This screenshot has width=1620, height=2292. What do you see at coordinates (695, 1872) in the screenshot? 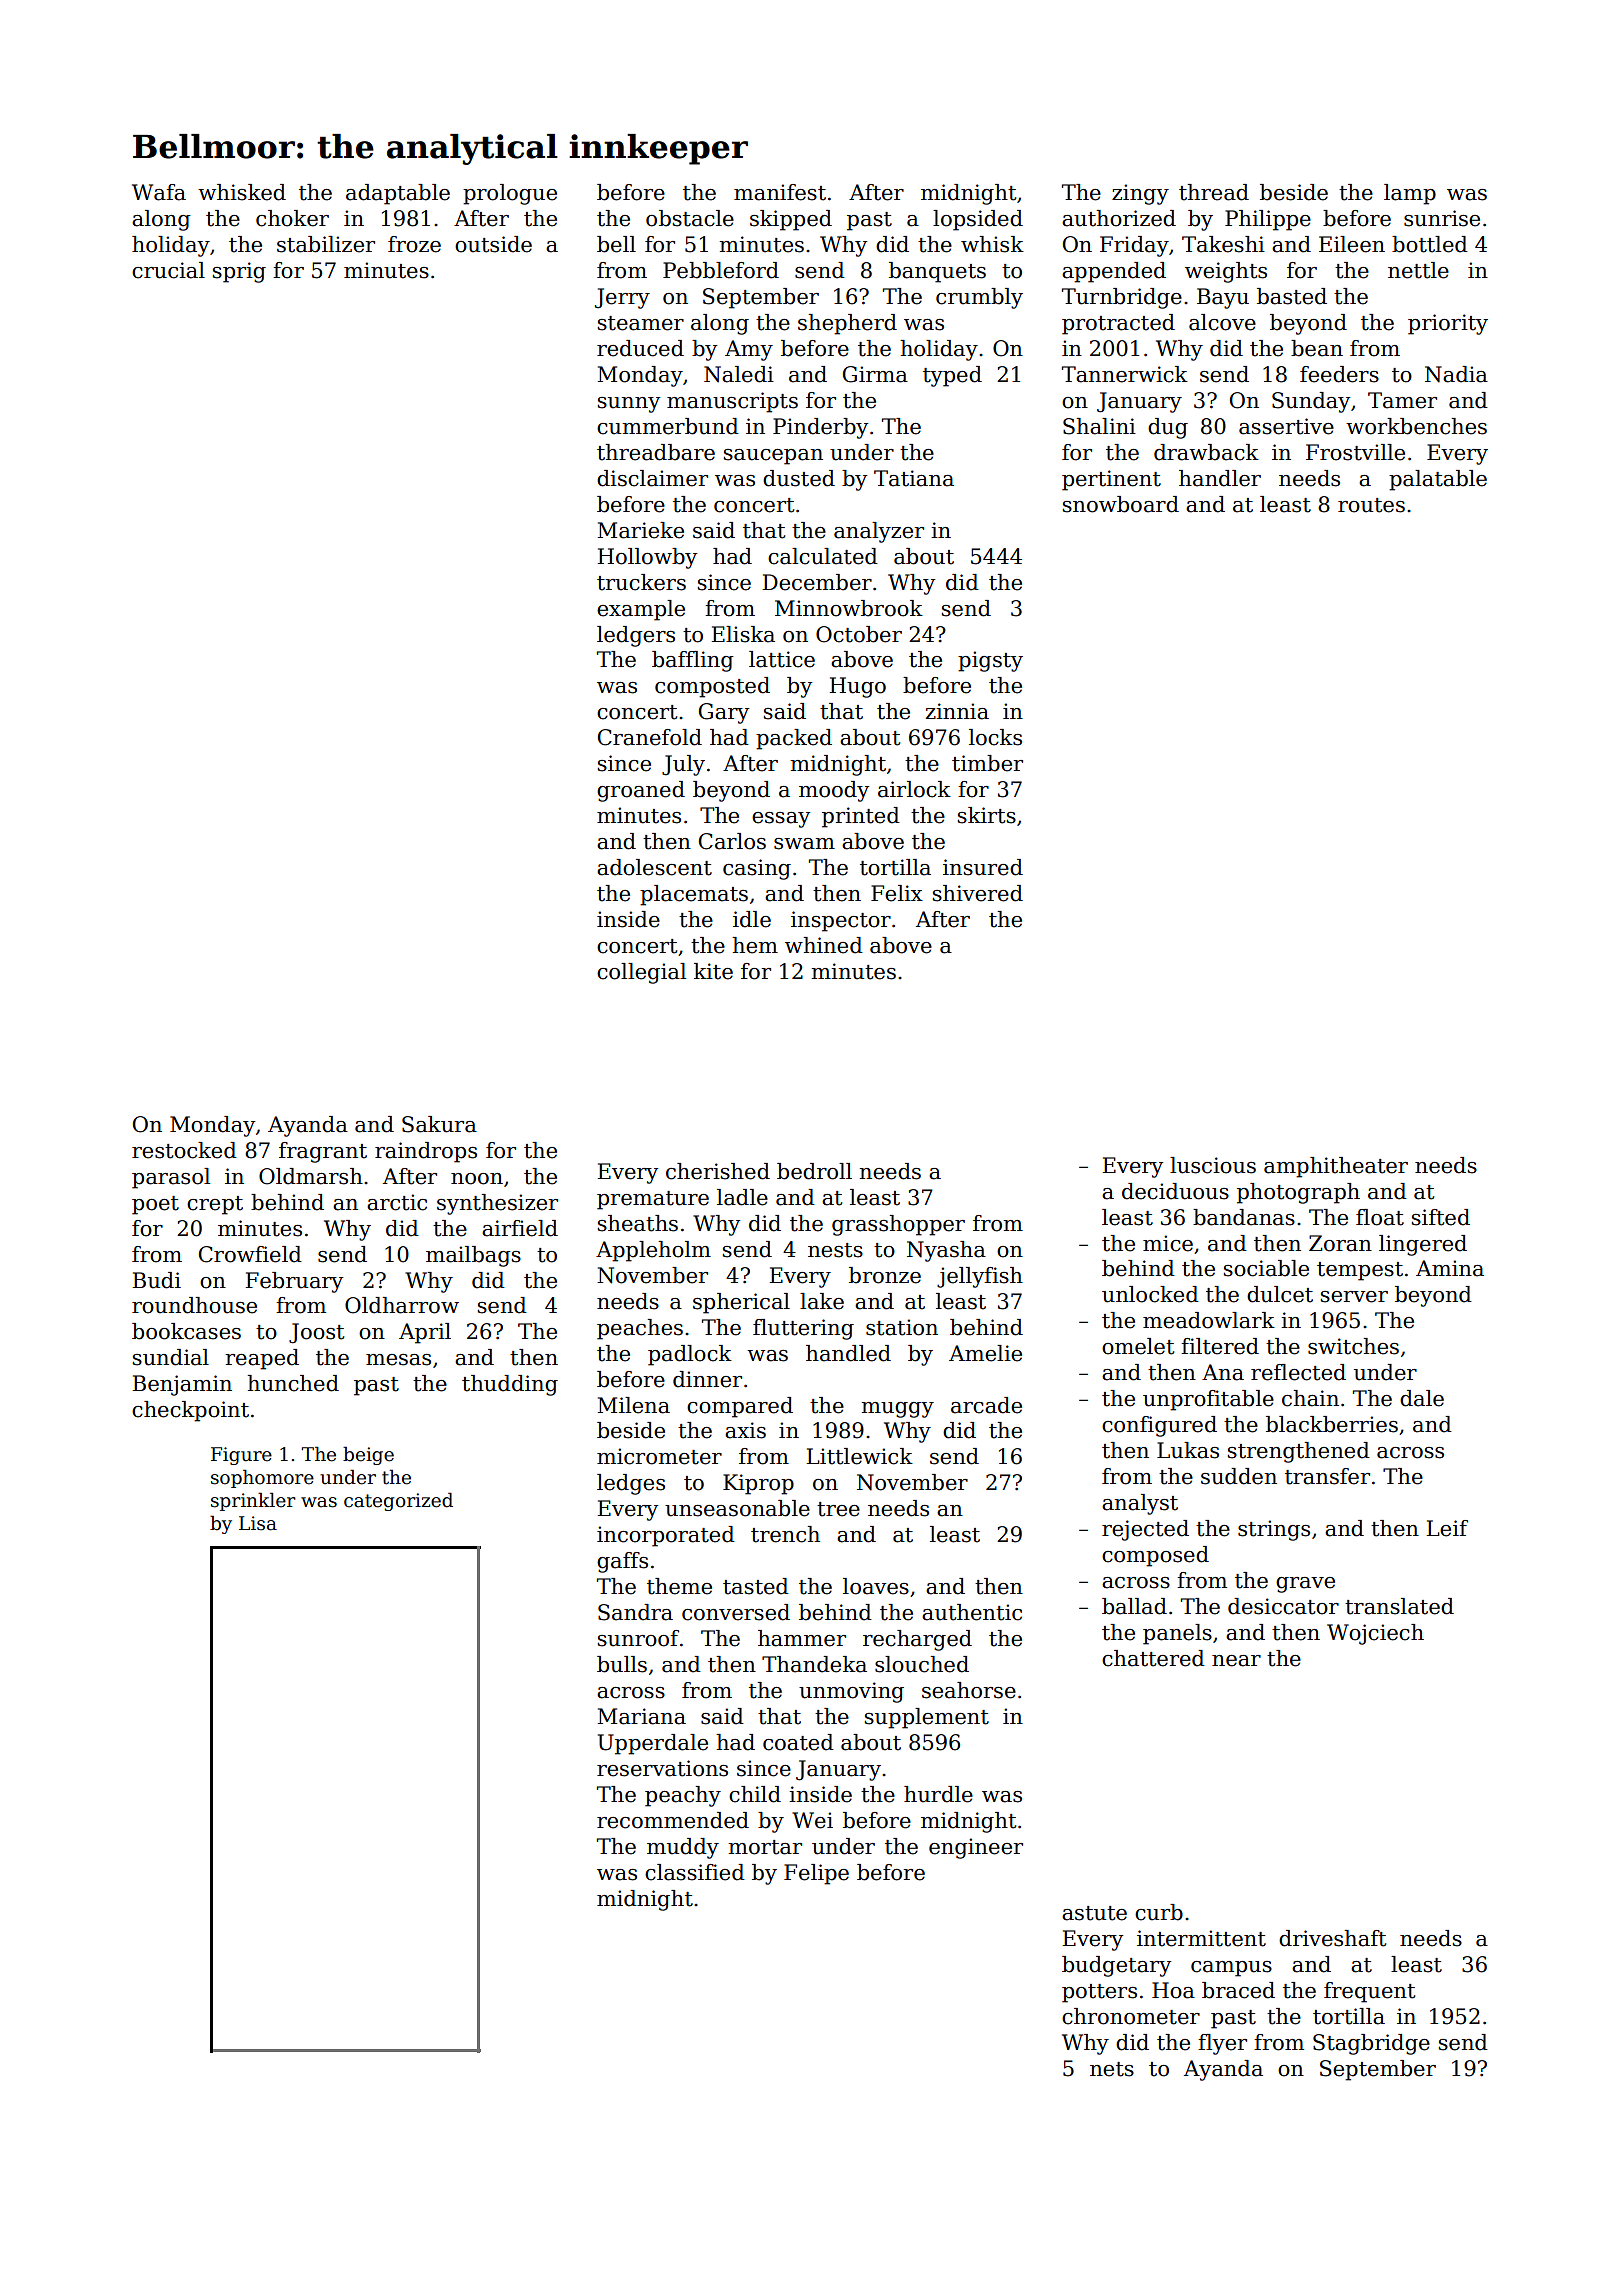
I see `classified` at bounding box center [695, 1872].
